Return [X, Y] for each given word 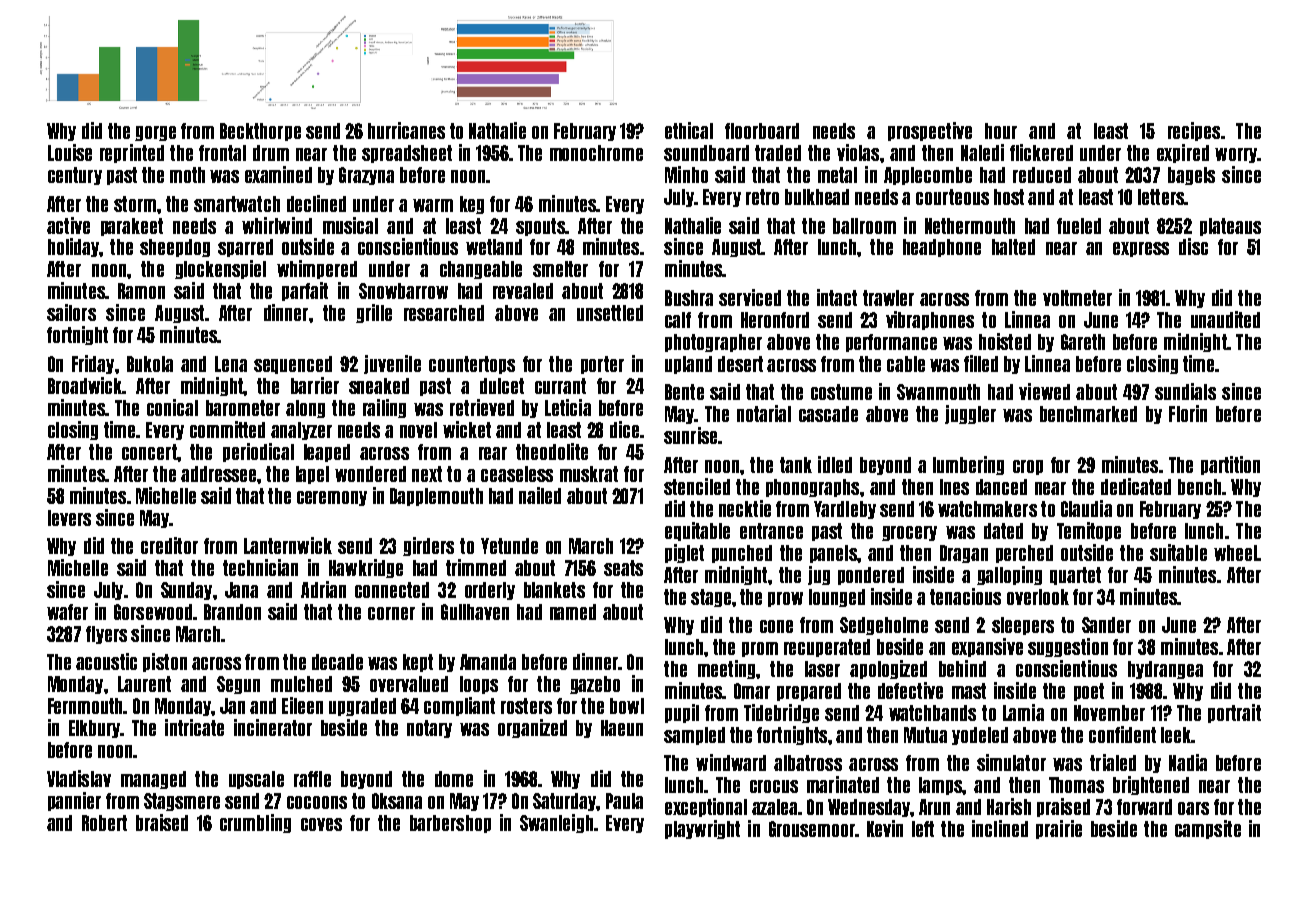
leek [1176, 735]
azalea [774, 807]
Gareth [1083, 342]
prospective [930, 131]
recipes [1194, 131]
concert [149, 452]
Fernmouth [85, 706]
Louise [70, 152]
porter [602, 365]
